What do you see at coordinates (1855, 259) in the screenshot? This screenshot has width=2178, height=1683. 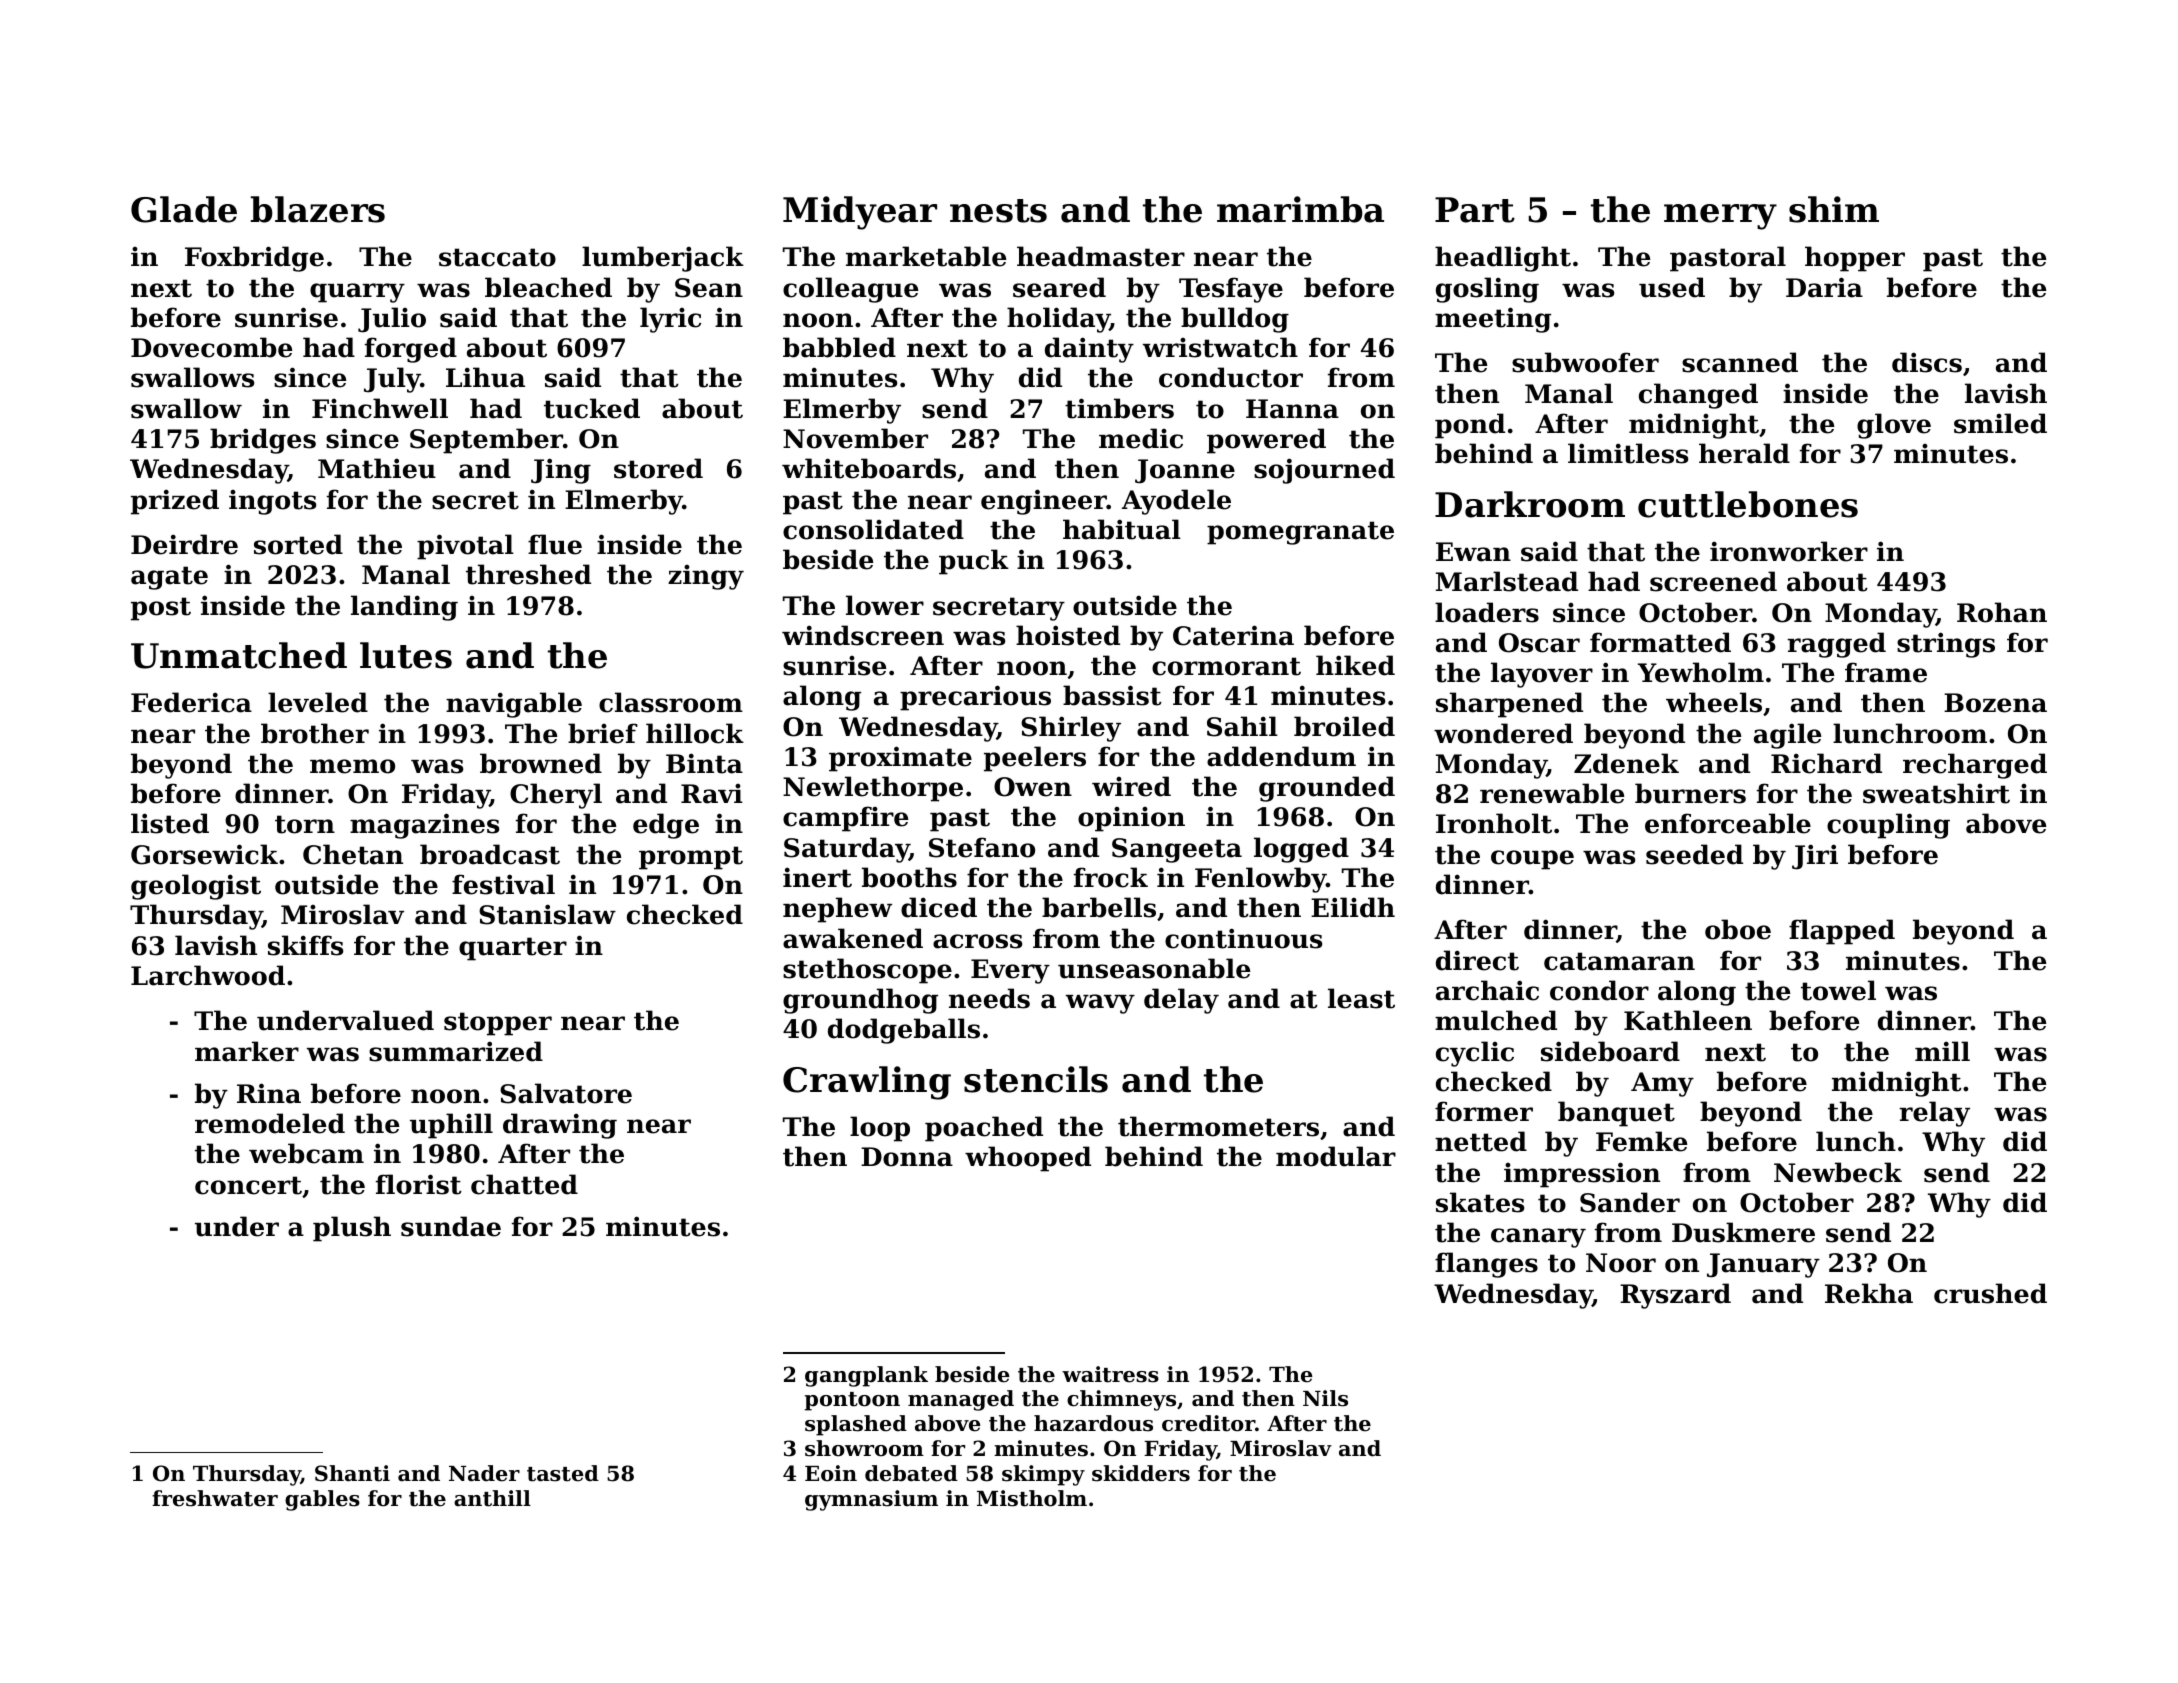 I see `hopper` at bounding box center [1855, 259].
